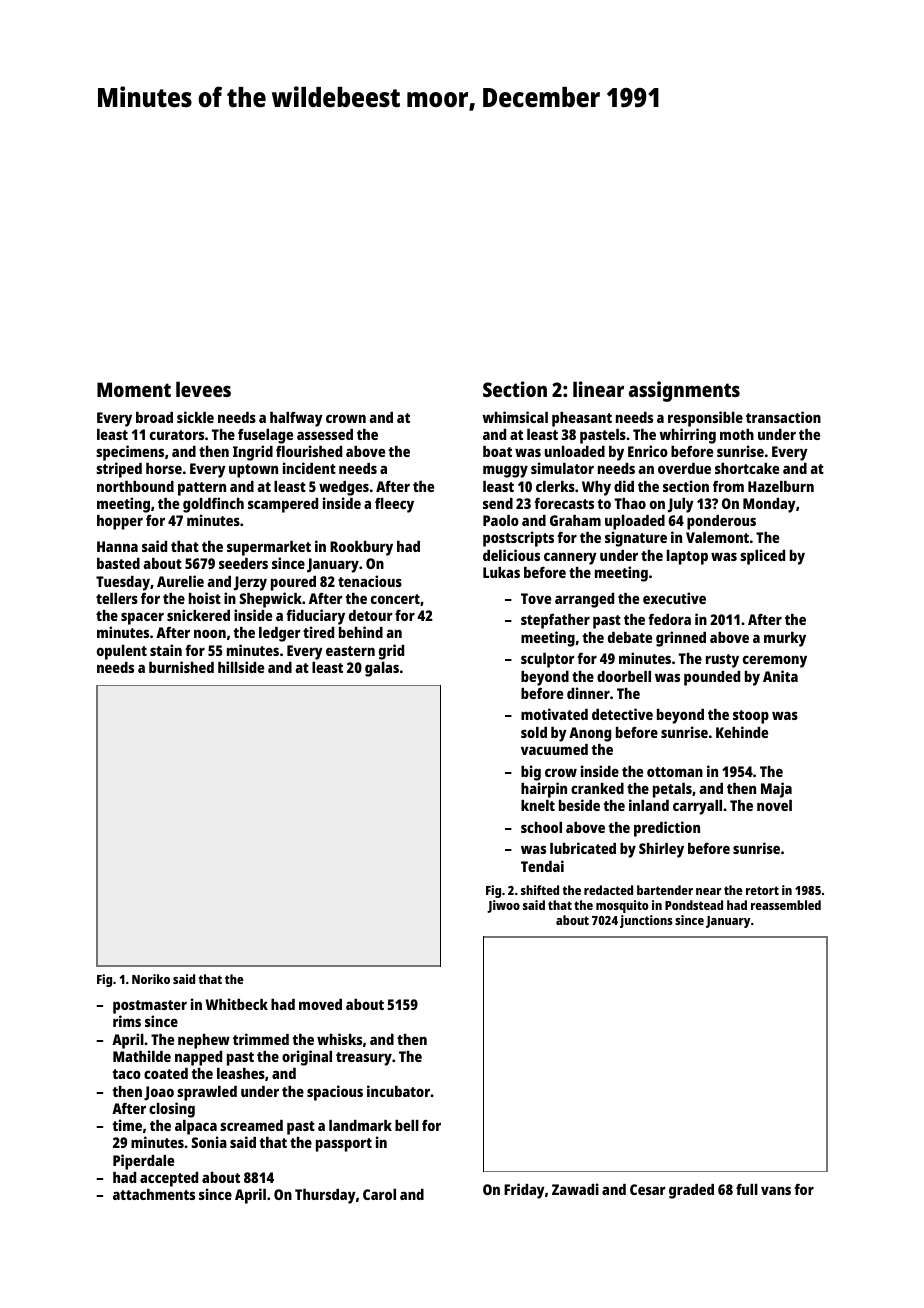 The image size is (924, 1308). What do you see at coordinates (684, 391) in the image?
I see `assignments` at bounding box center [684, 391].
